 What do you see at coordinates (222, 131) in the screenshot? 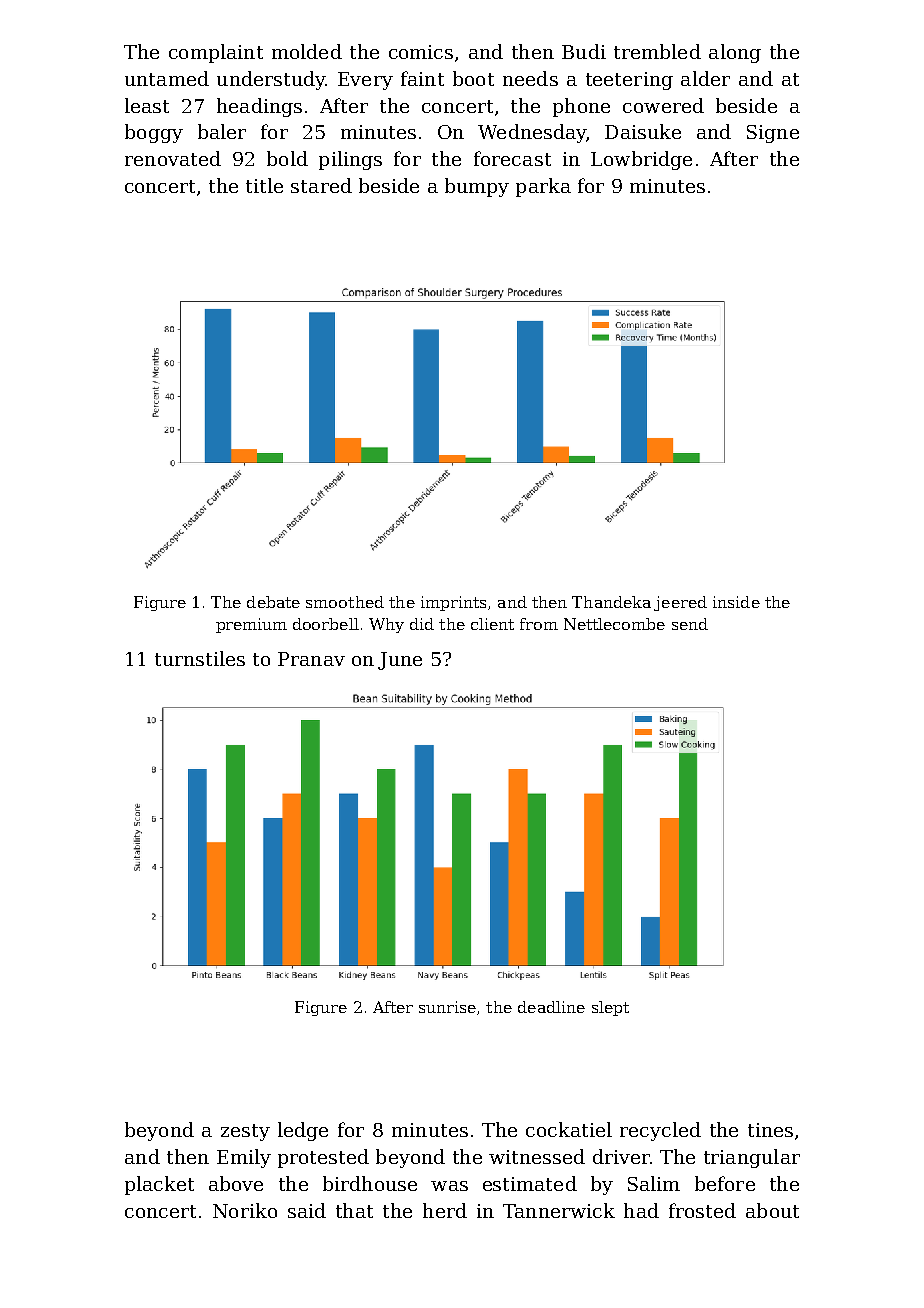
I see `baler` at bounding box center [222, 131].
